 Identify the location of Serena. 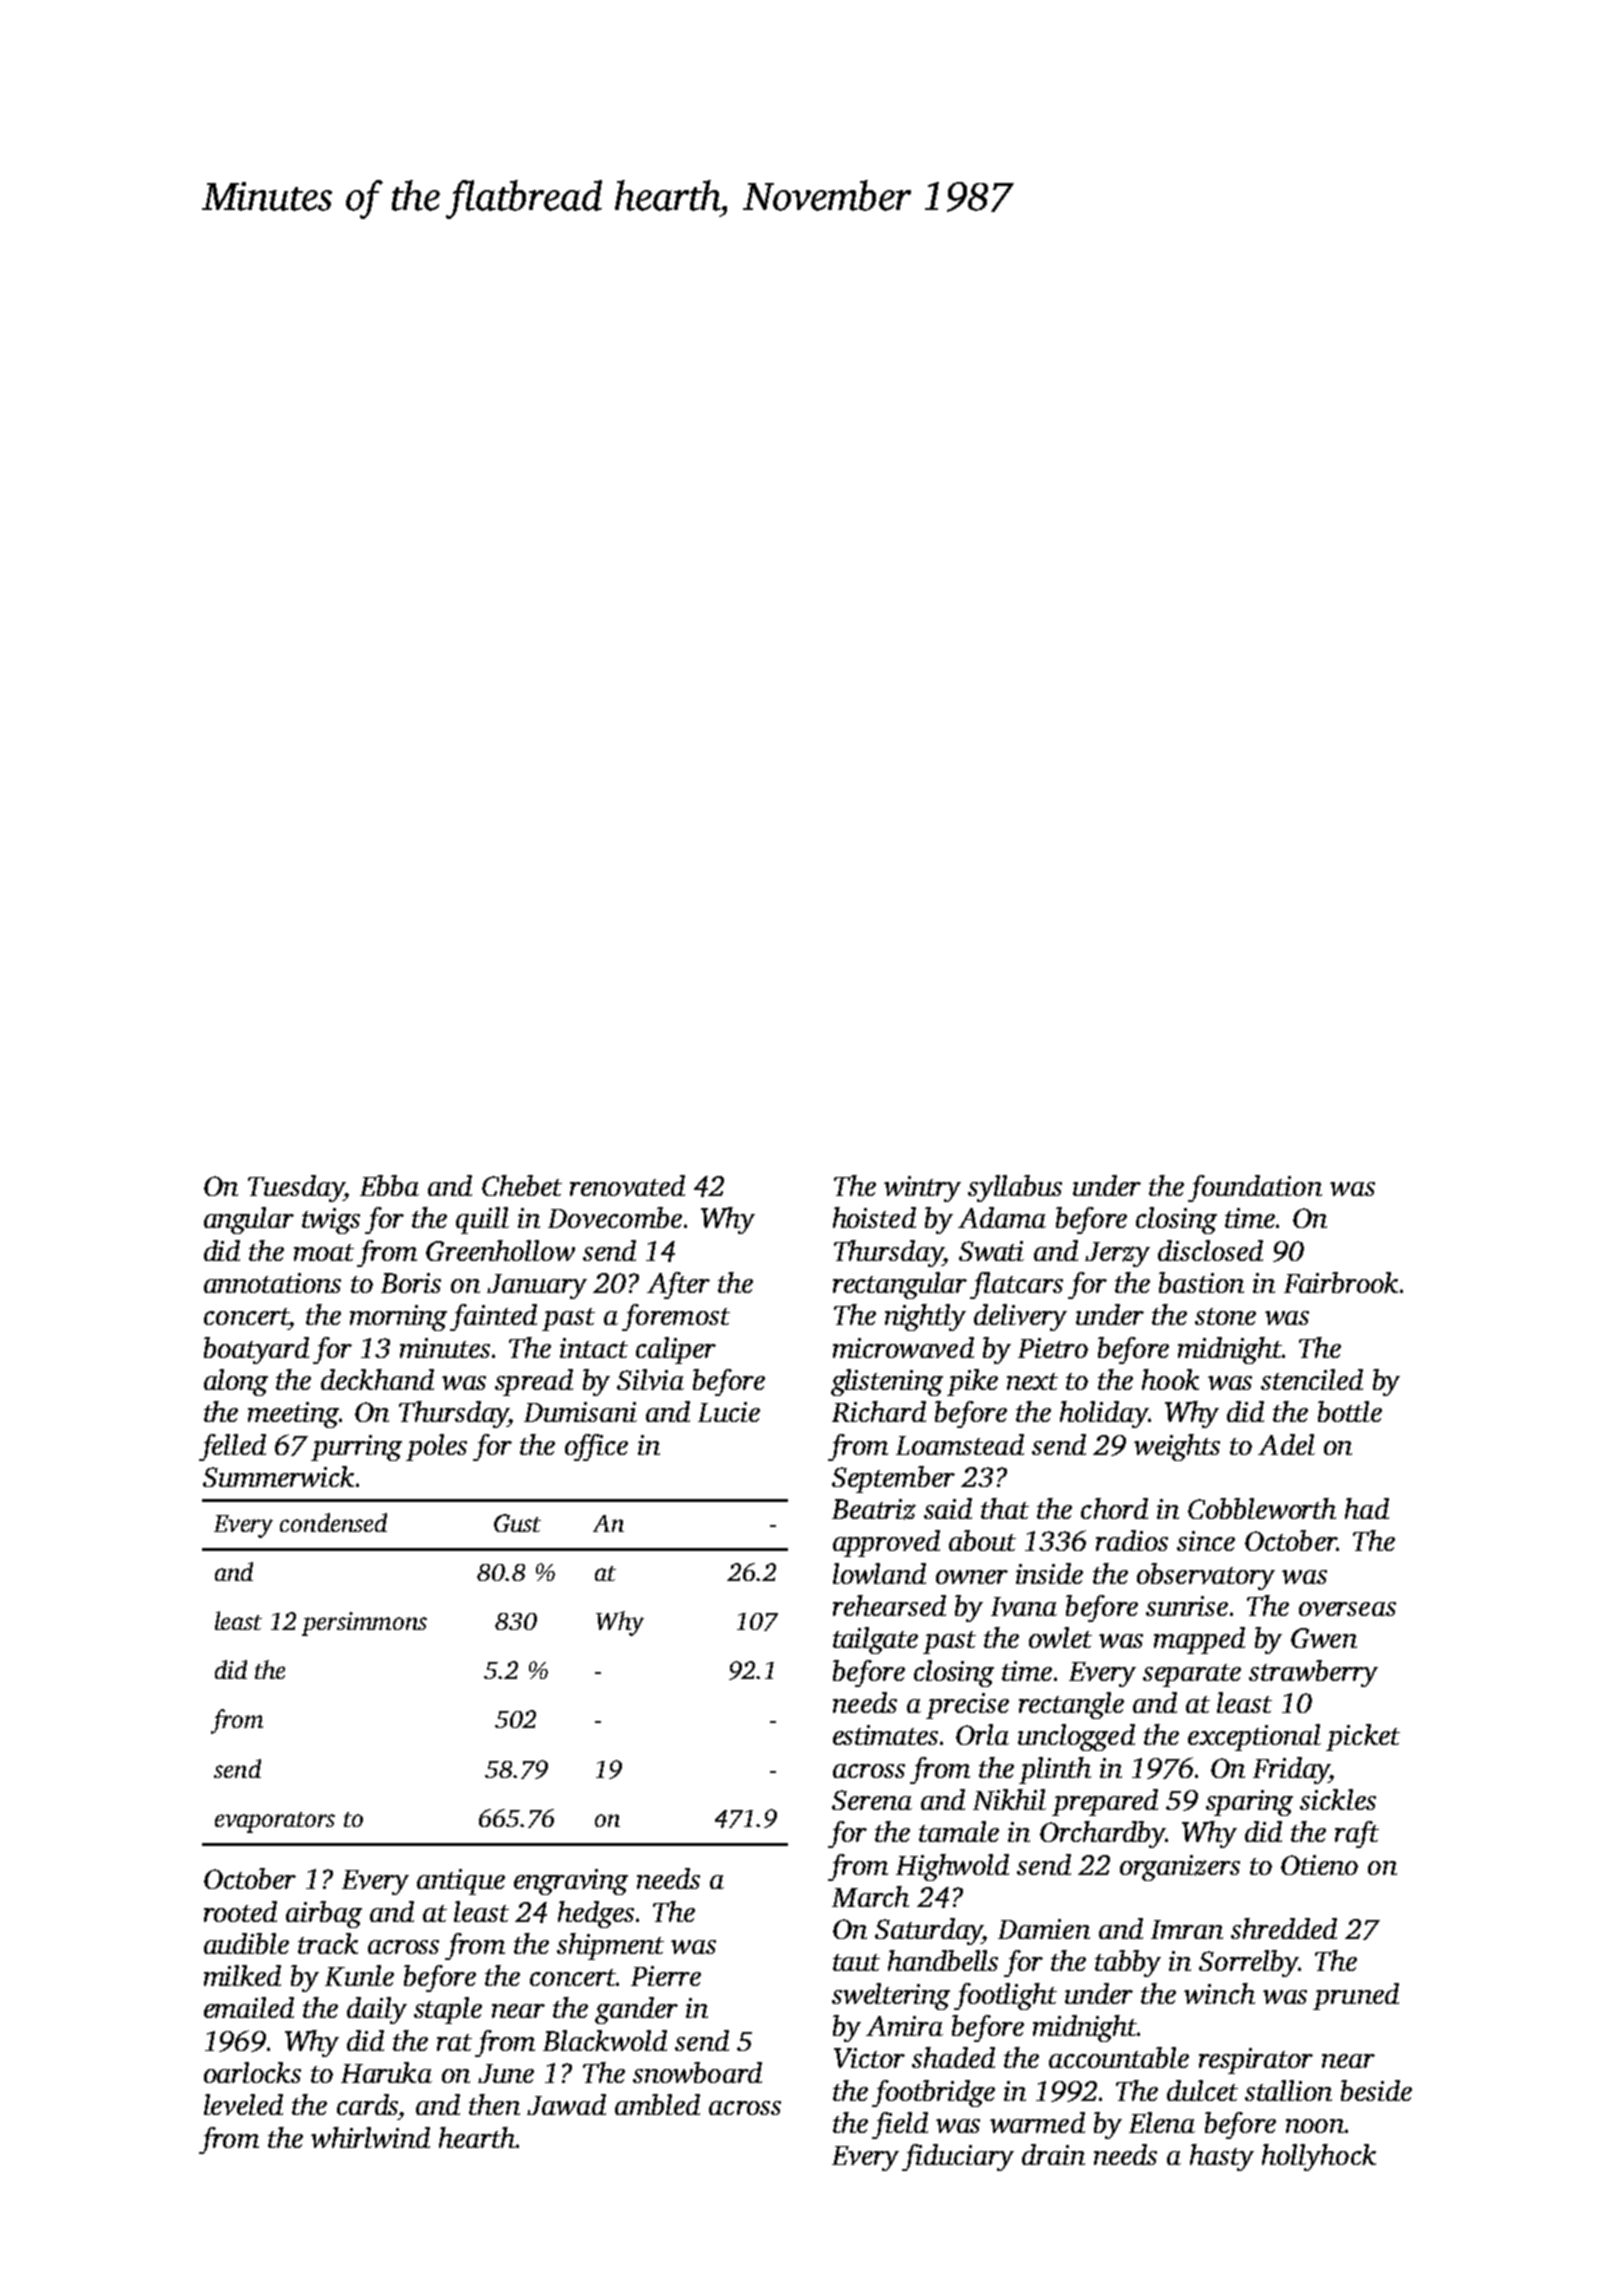
(872, 1800).
